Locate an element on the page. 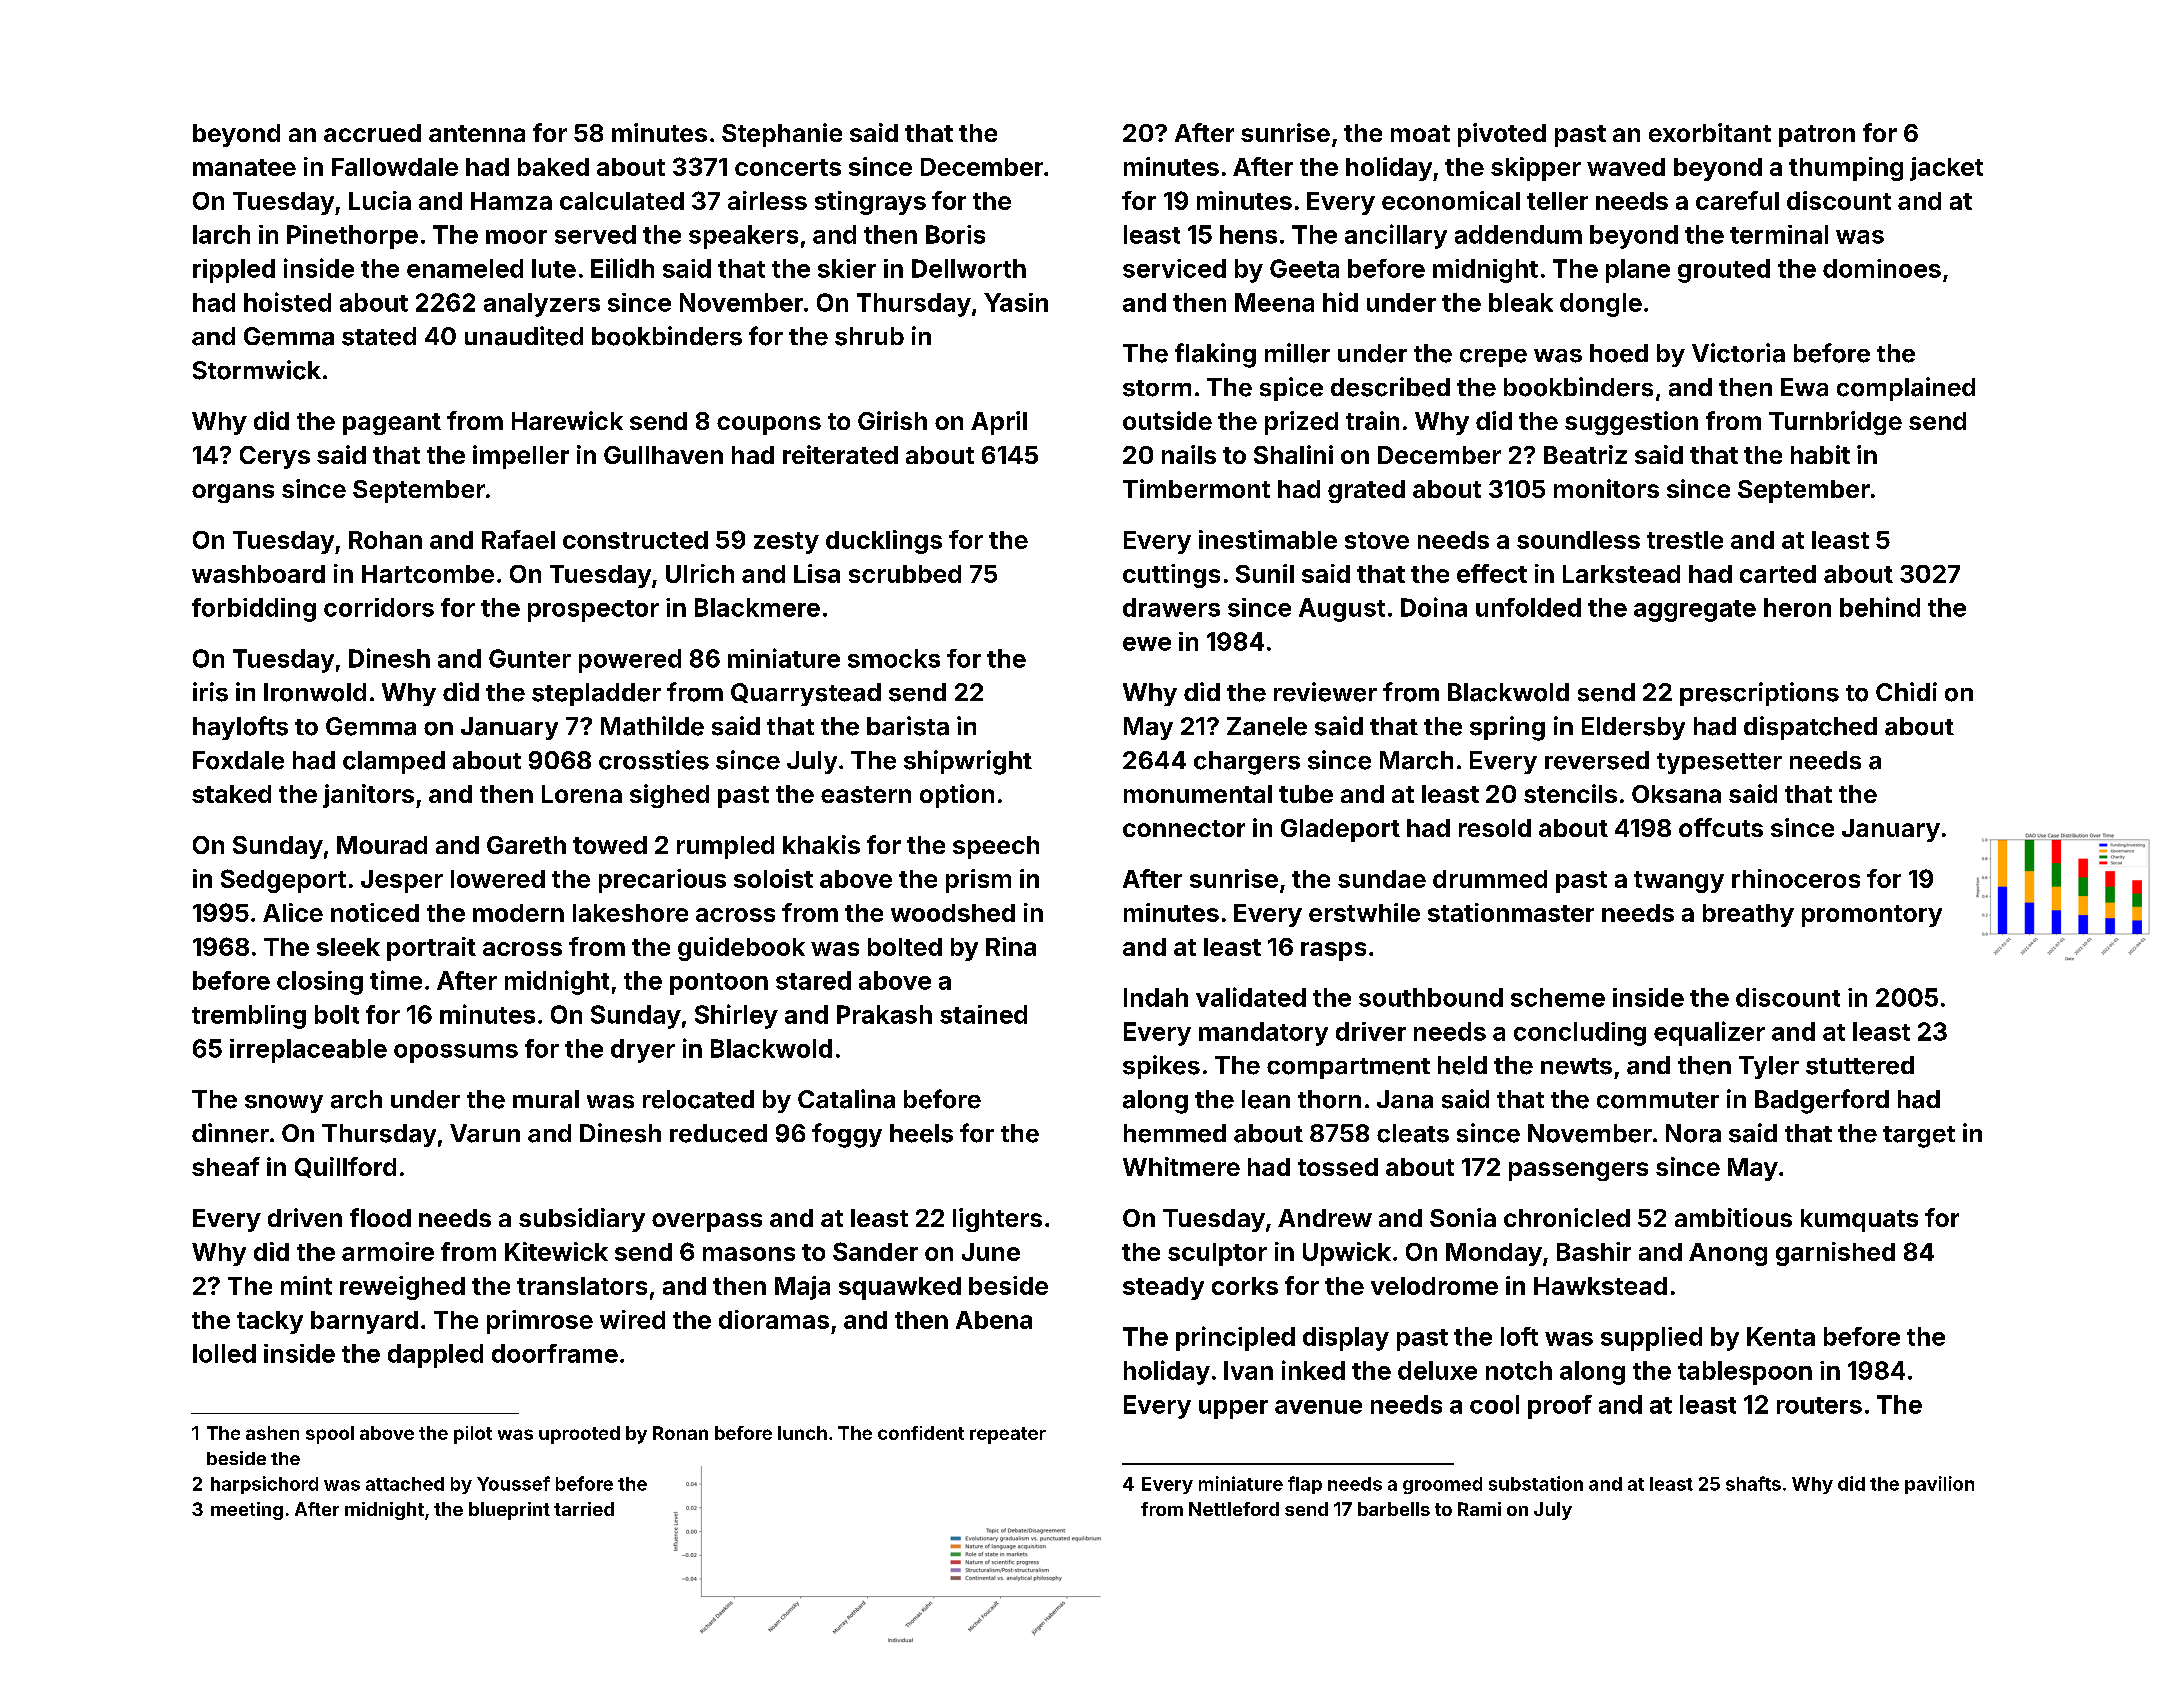 This document has width=2178, height=1683. Kenta is located at coordinates (1781, 1336).
